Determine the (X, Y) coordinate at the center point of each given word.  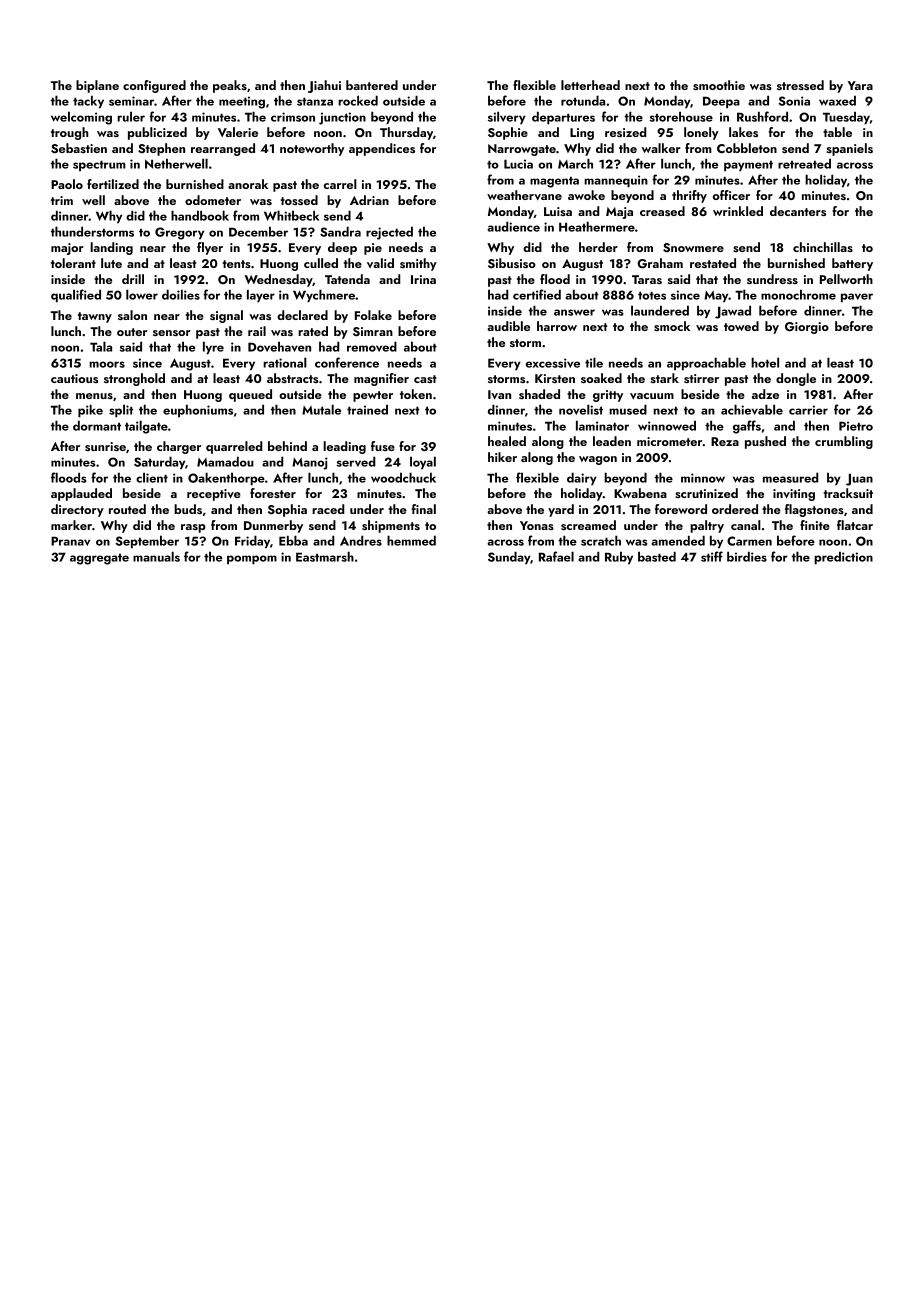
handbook (200, 215)
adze (765, 394)
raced (328, 509)
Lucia (518, 164)
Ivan (499, 394)
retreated (804, 163)
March (575, 163)
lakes (743, 132)
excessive (553, 363)
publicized (157, 133)
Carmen (749, 541)
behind (287, 446)
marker (71, 525)
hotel (765, 362)
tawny (95, 317)
